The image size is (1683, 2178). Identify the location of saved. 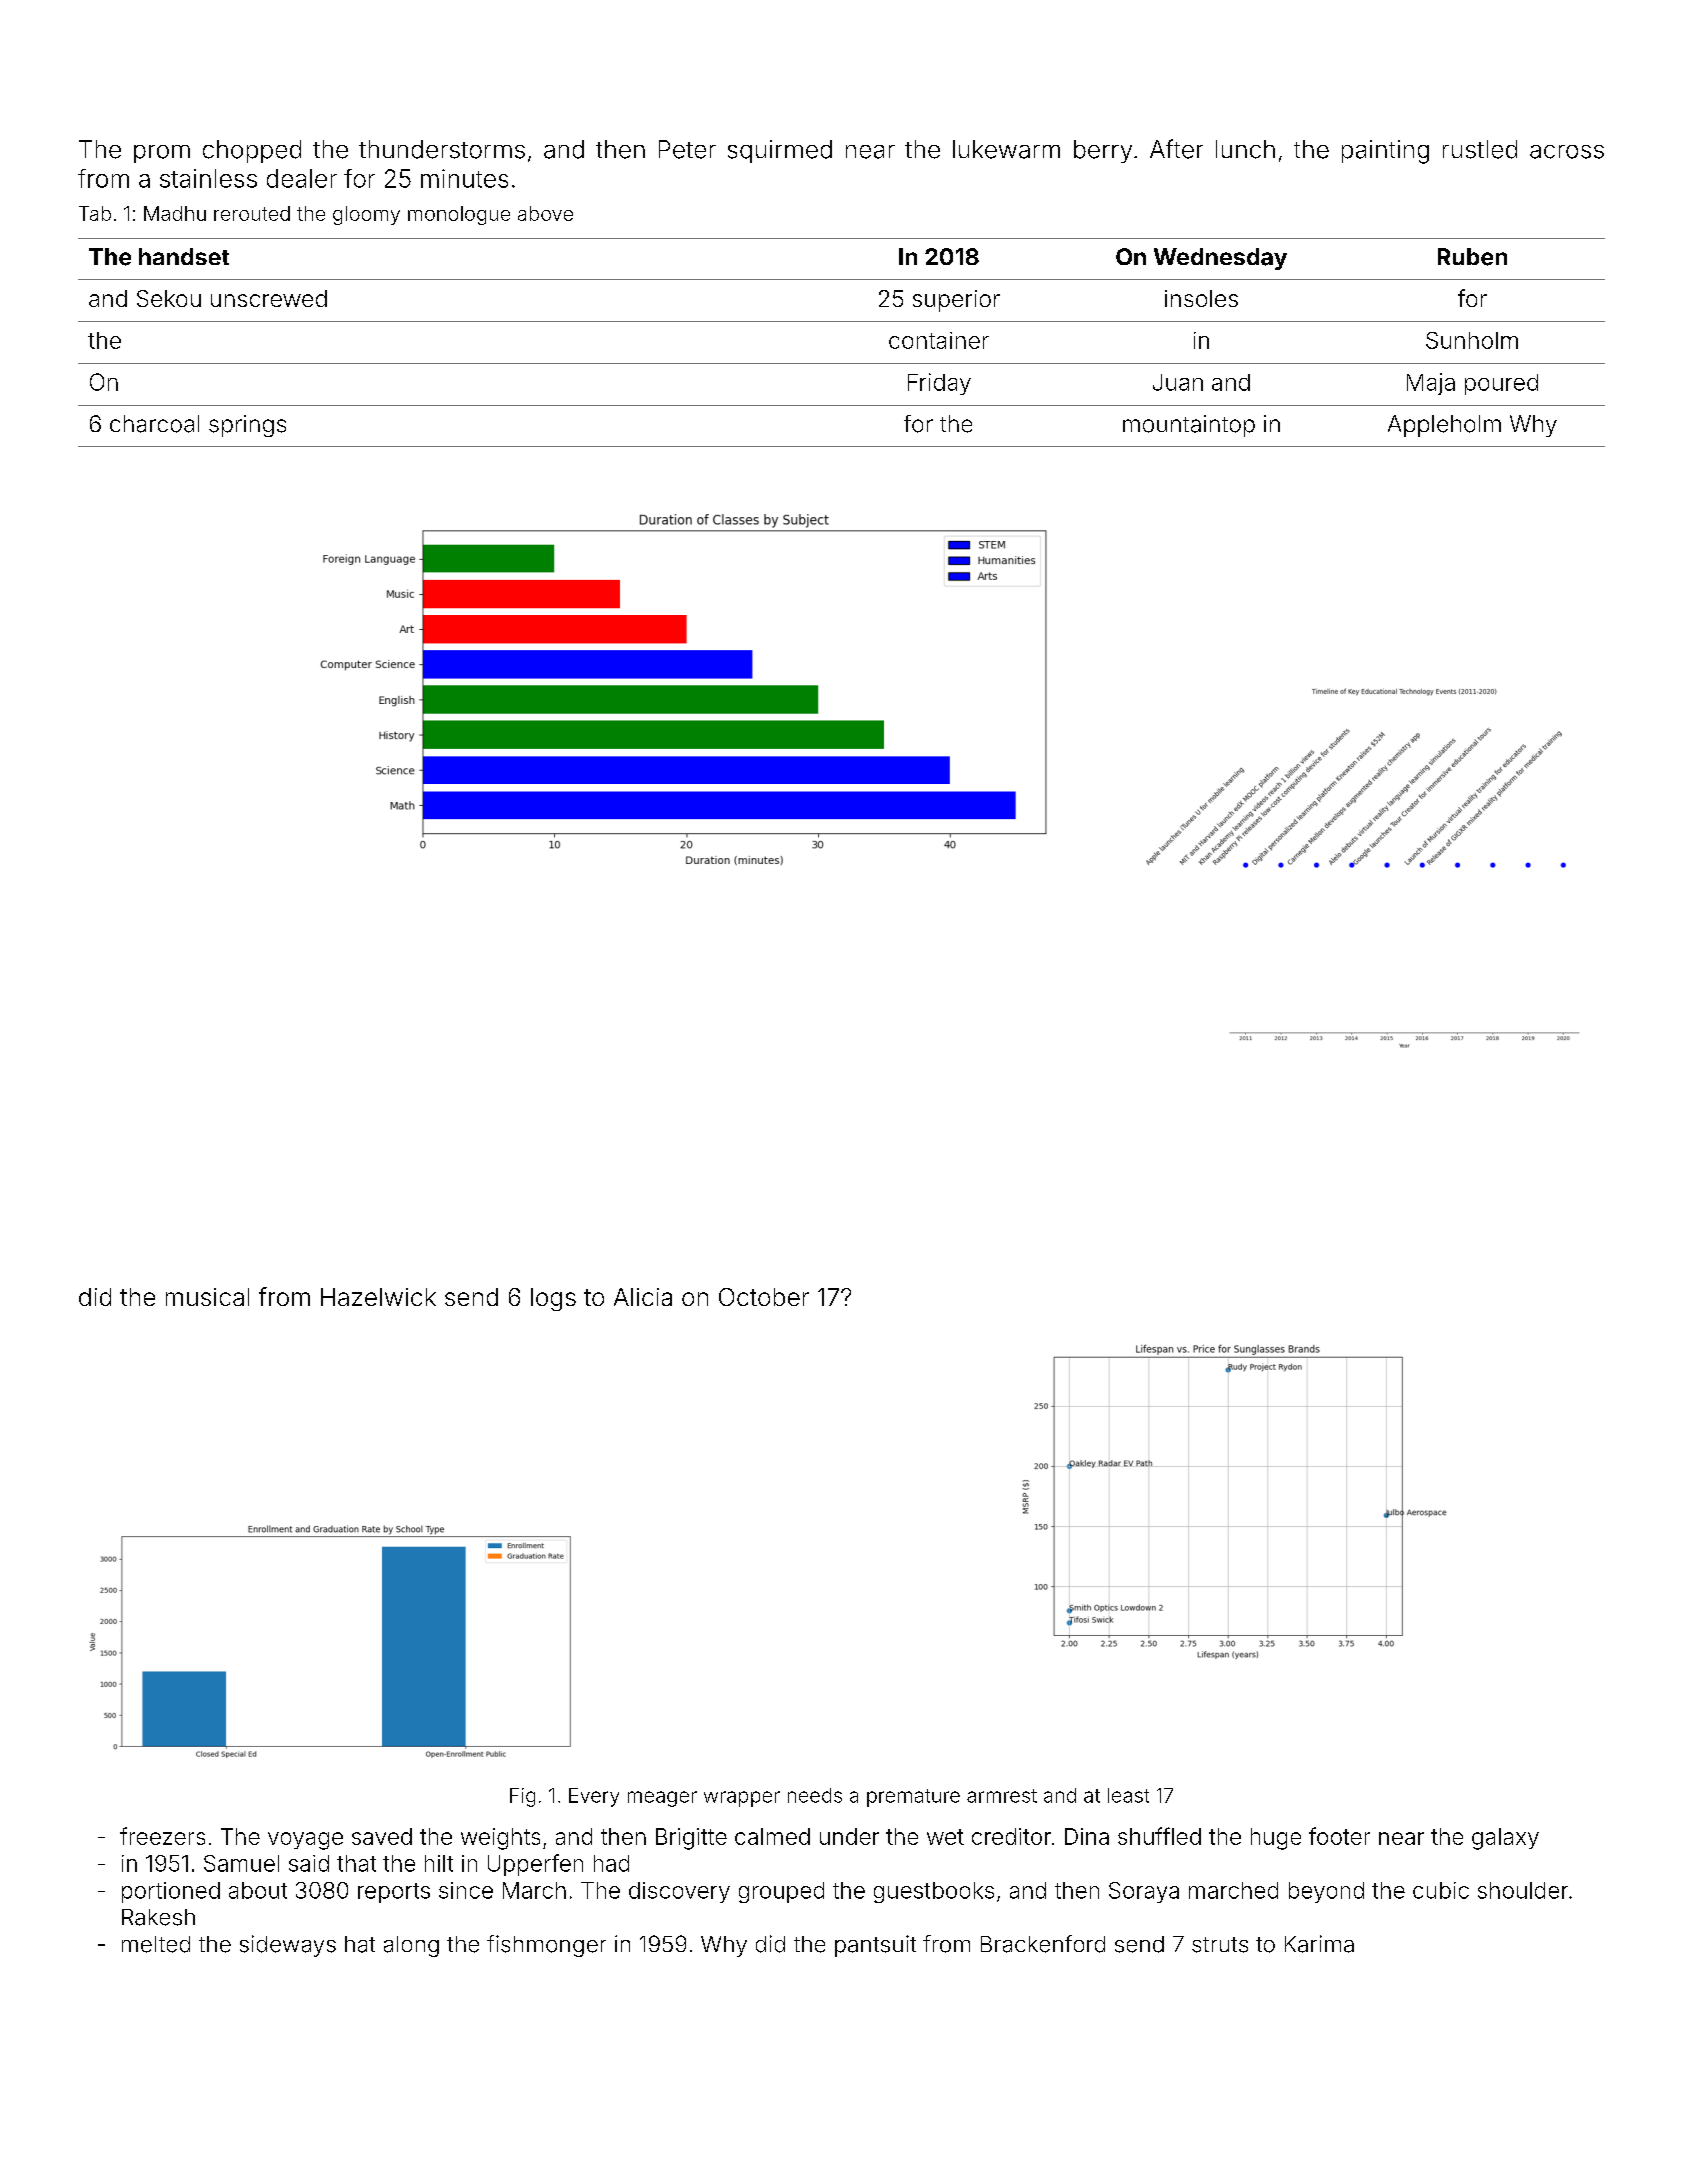
(382, 1836).
